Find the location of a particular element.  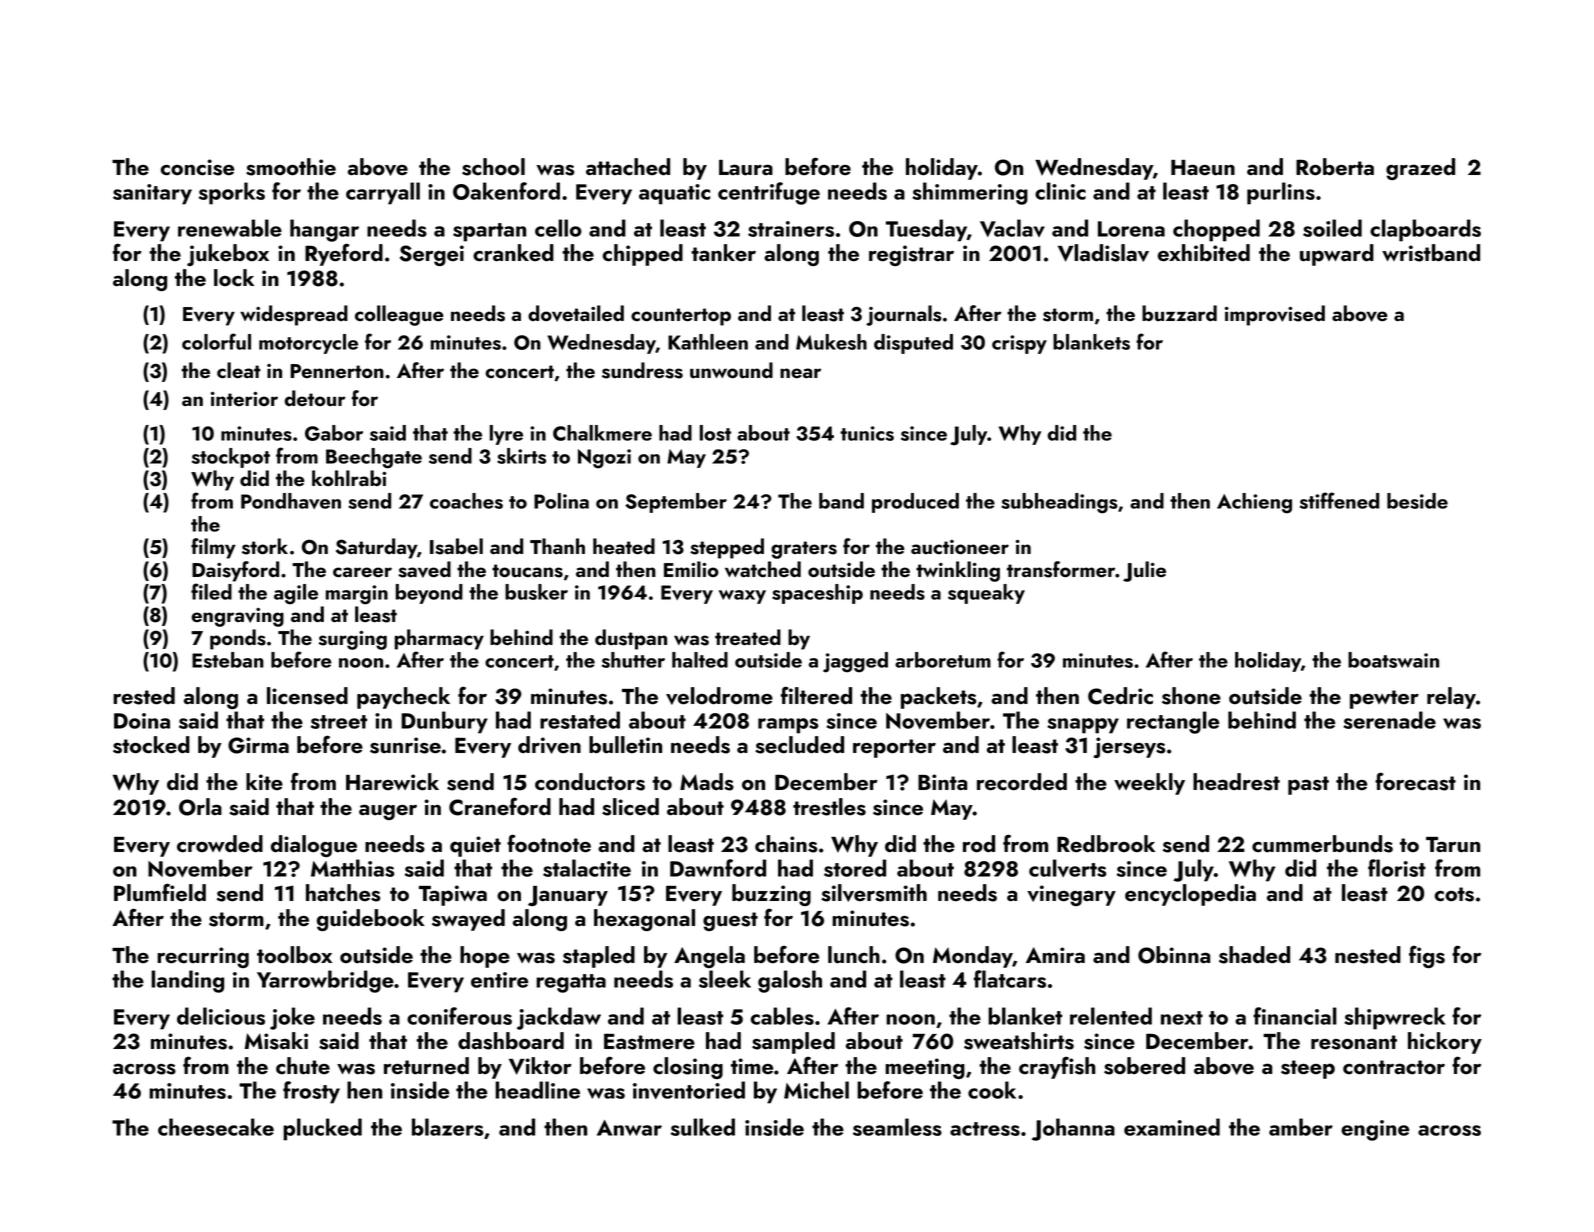

stork is located at coordinates (265, 546).
